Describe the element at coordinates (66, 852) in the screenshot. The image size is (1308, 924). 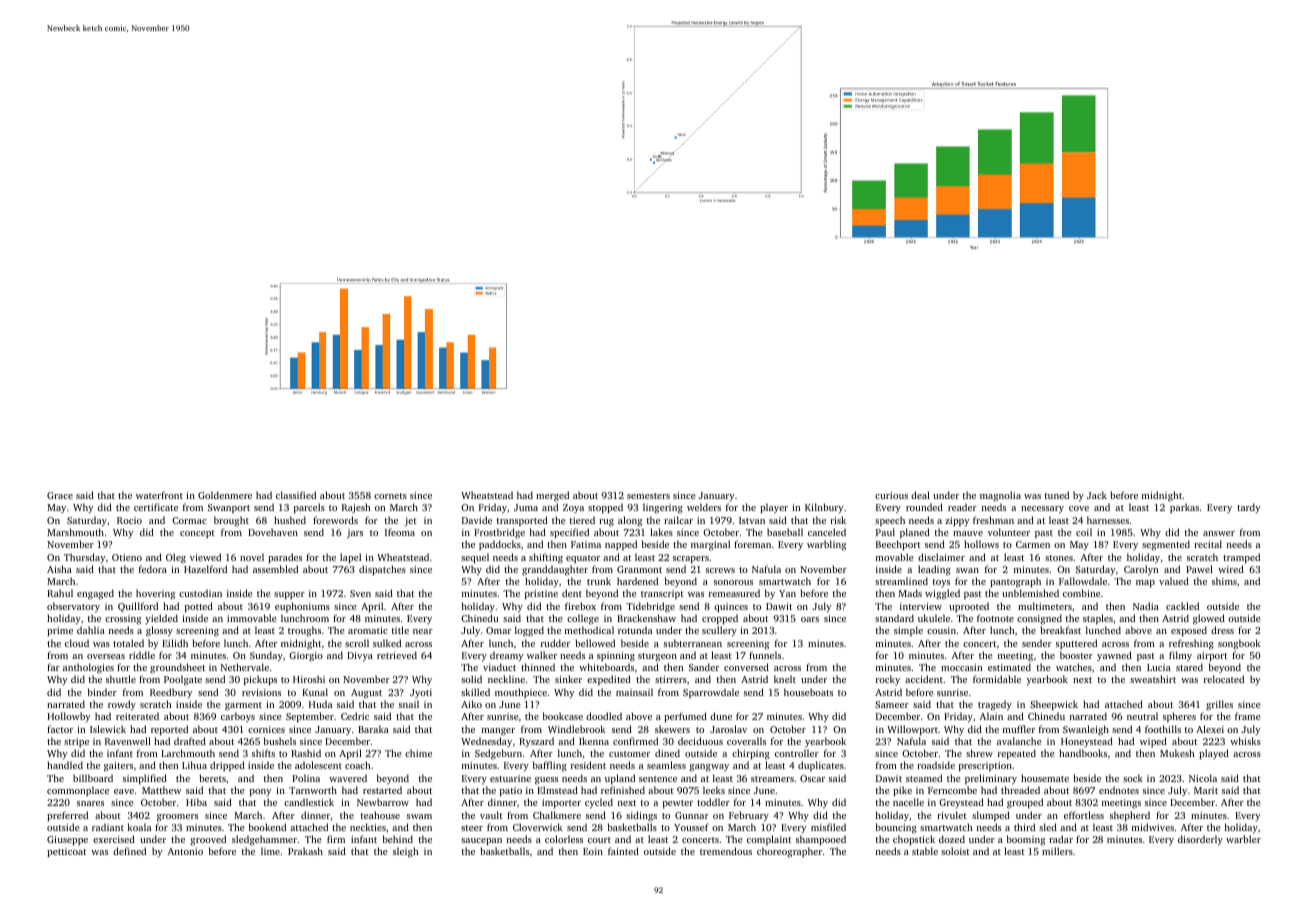
I see `petticoat` at that location.
